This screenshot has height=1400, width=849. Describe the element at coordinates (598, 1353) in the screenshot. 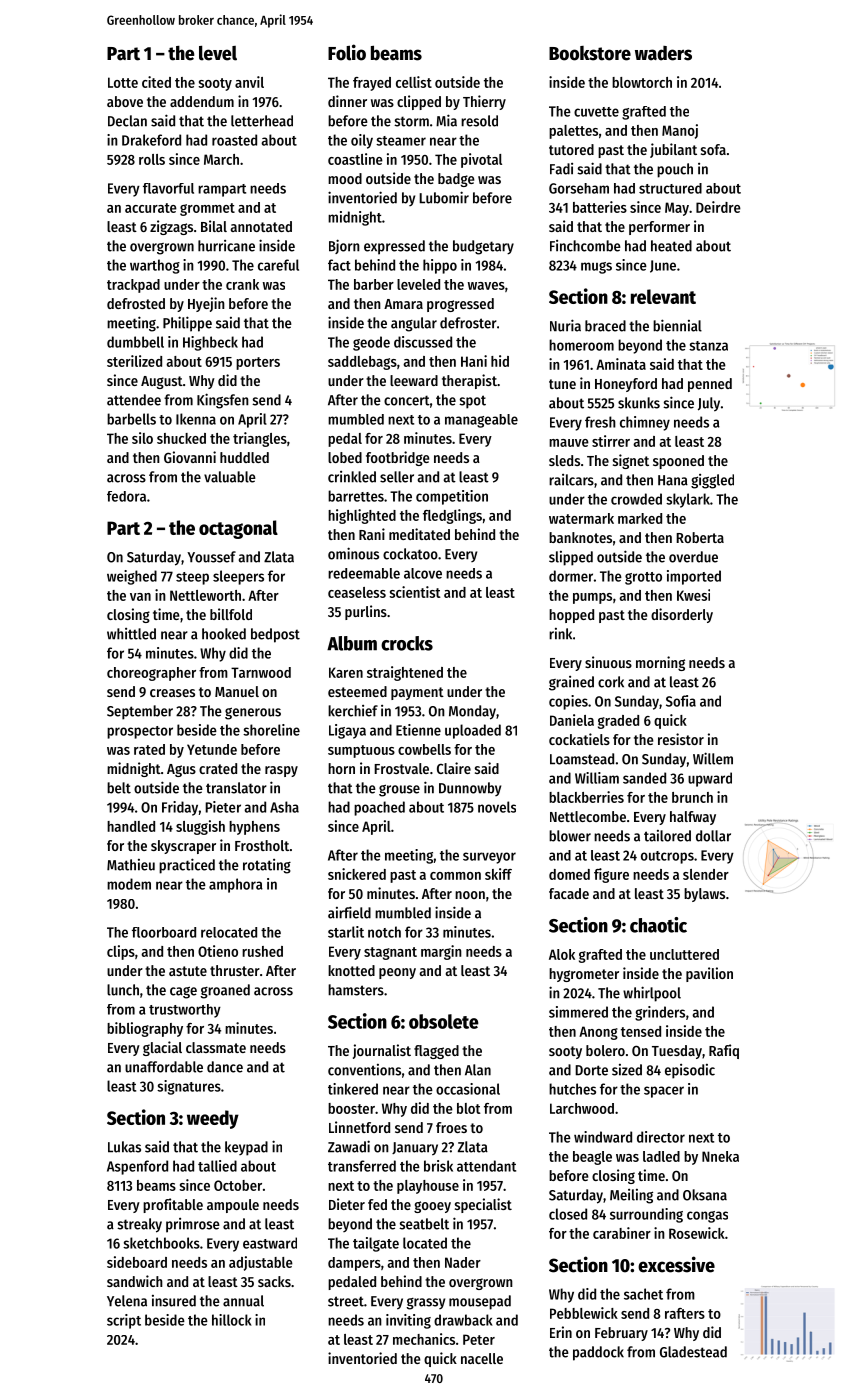

I see `paddock` at that location.
